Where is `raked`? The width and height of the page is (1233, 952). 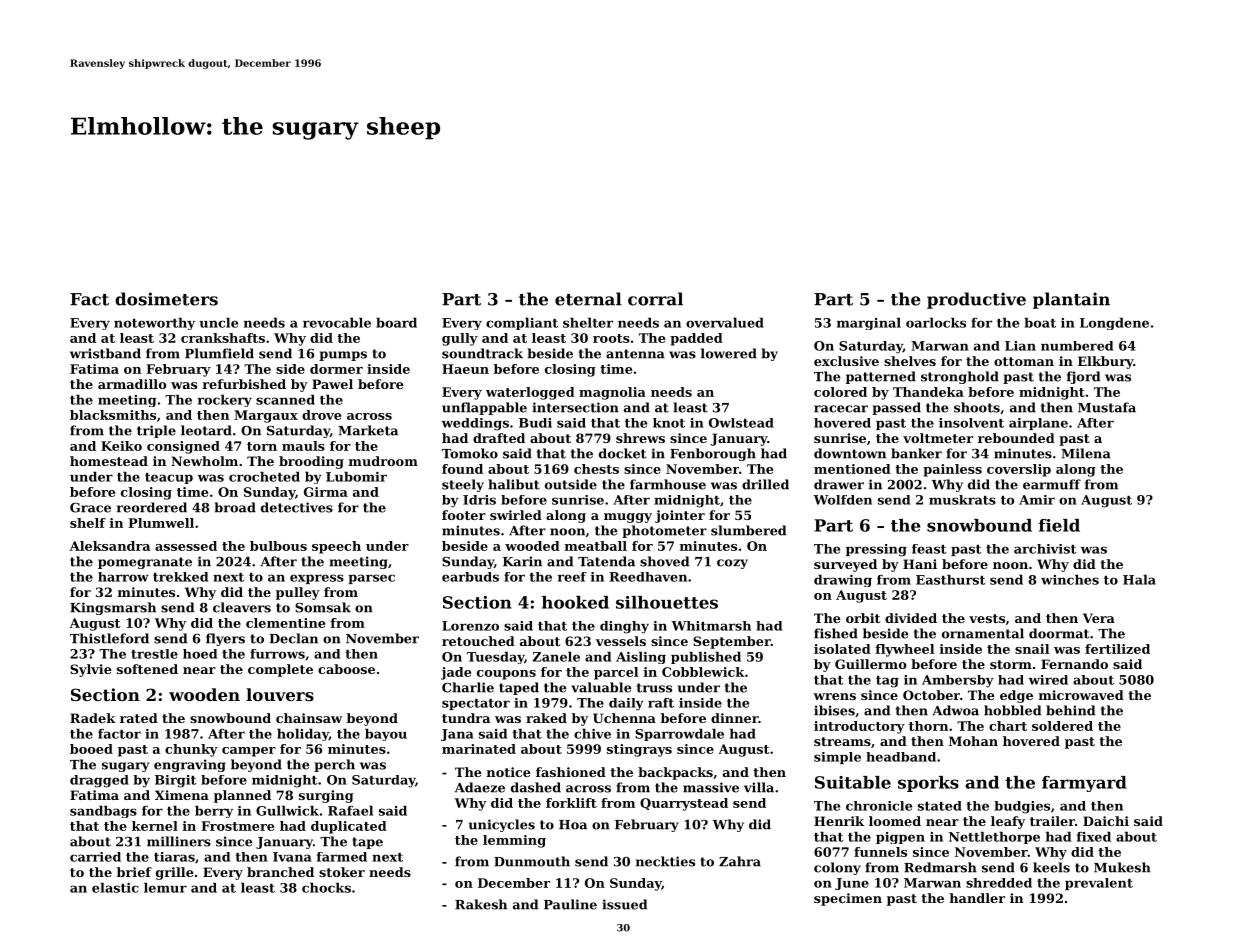
raked is located at coordinates (546, 718).
